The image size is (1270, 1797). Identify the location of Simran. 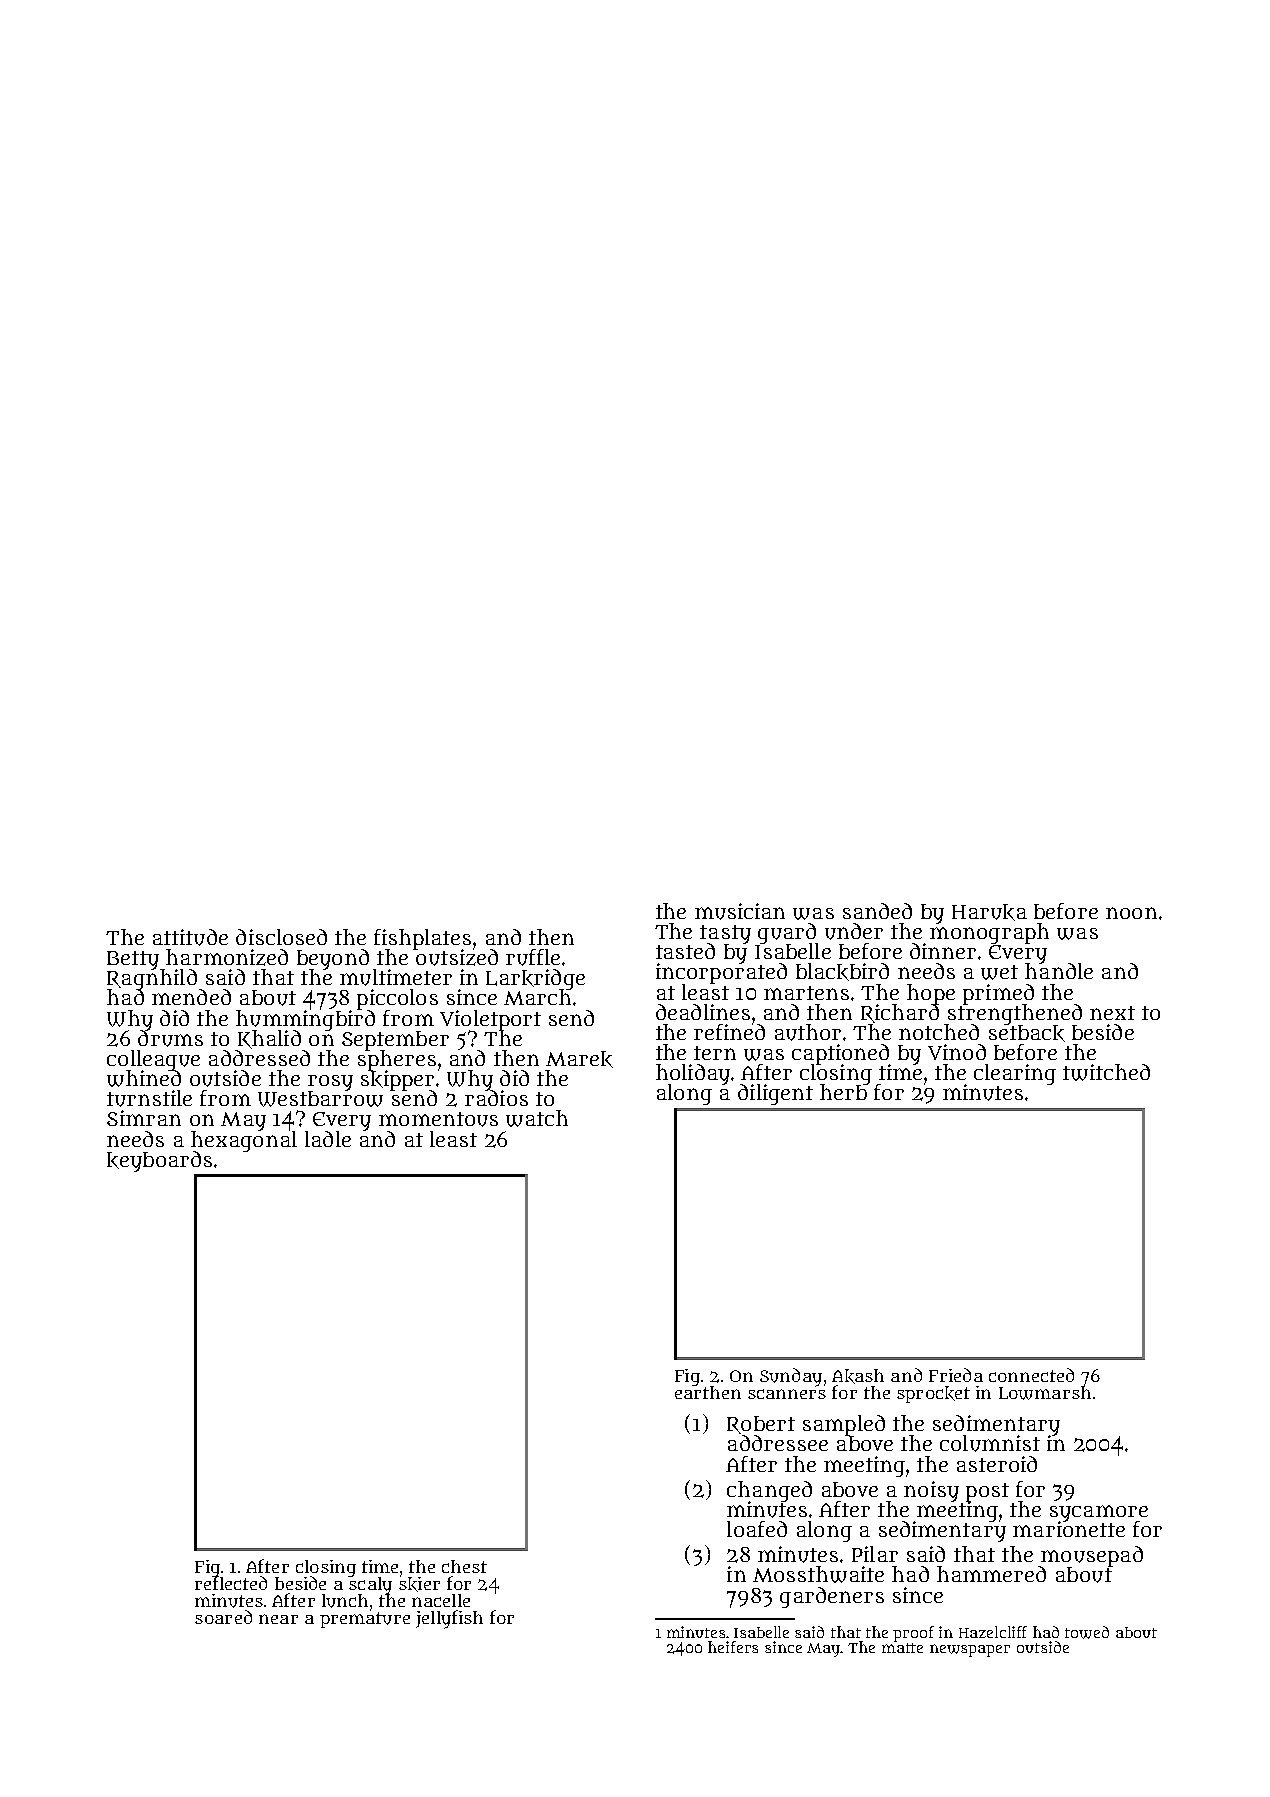
(144, 1118).
